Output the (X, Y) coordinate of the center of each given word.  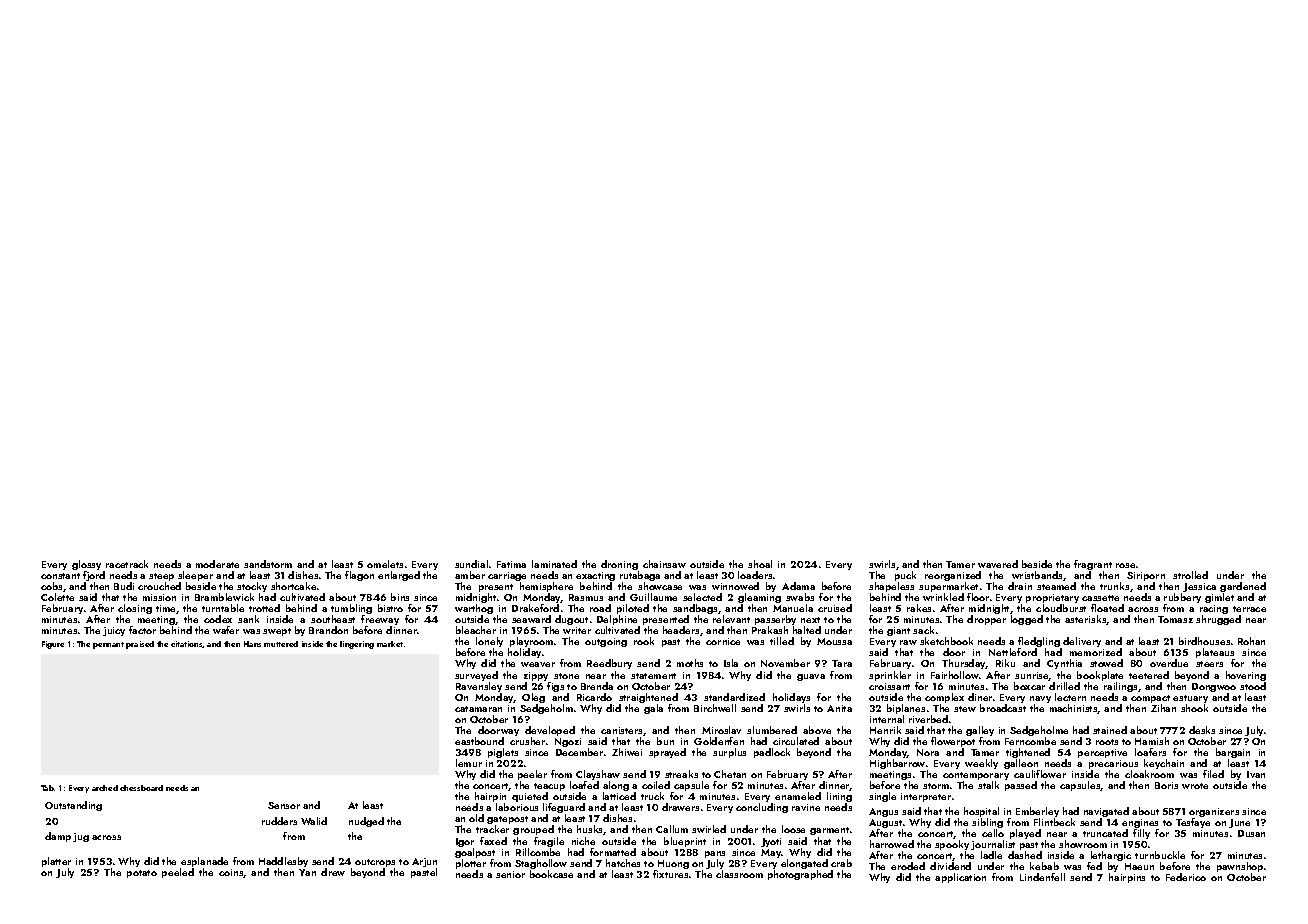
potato (142, 874)
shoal (760, 564)
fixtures (670, 874)
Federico (1186, 877)
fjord (94, 576)
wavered (998, 564)
